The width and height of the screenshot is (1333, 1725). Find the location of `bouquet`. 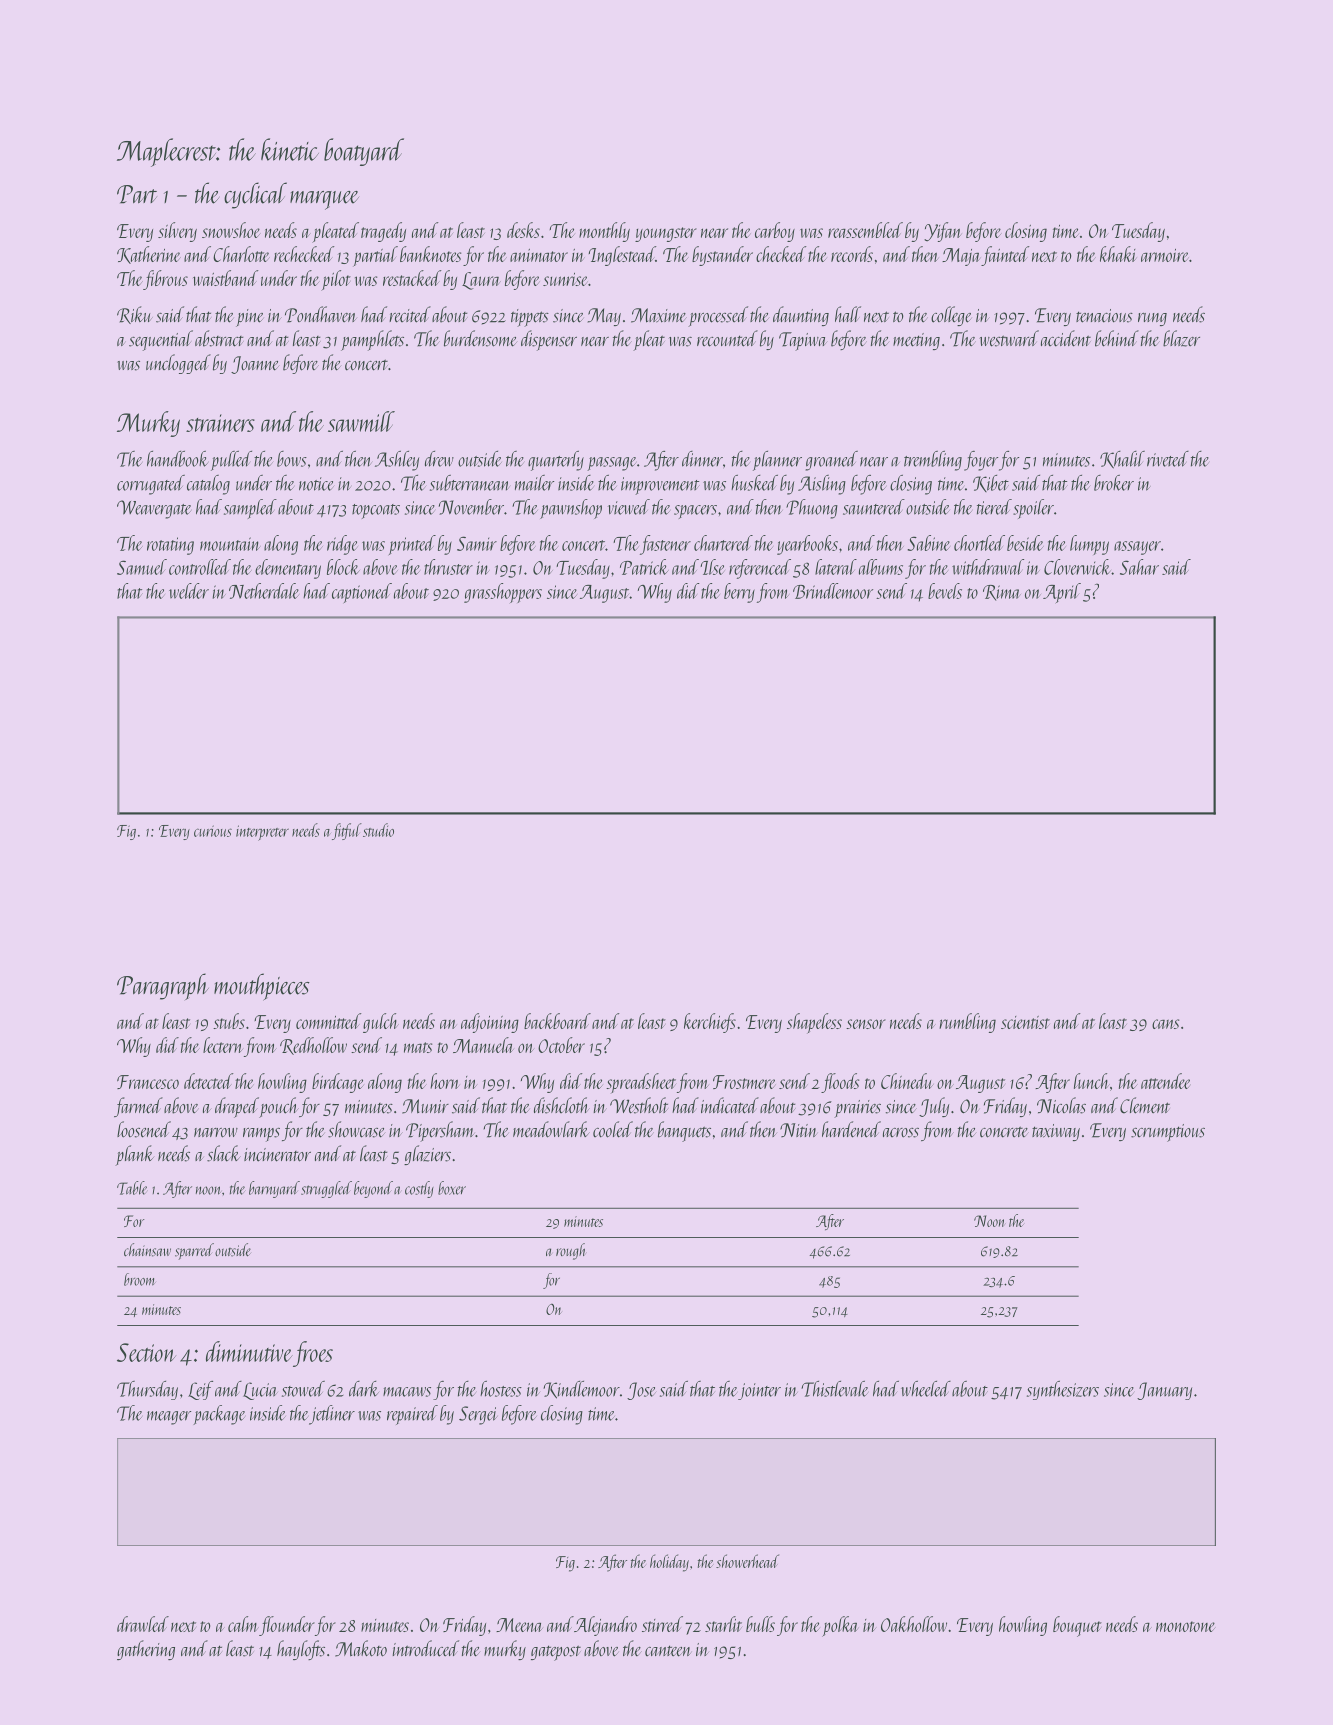

bouquet is located at coordinates (1077, 1626).
